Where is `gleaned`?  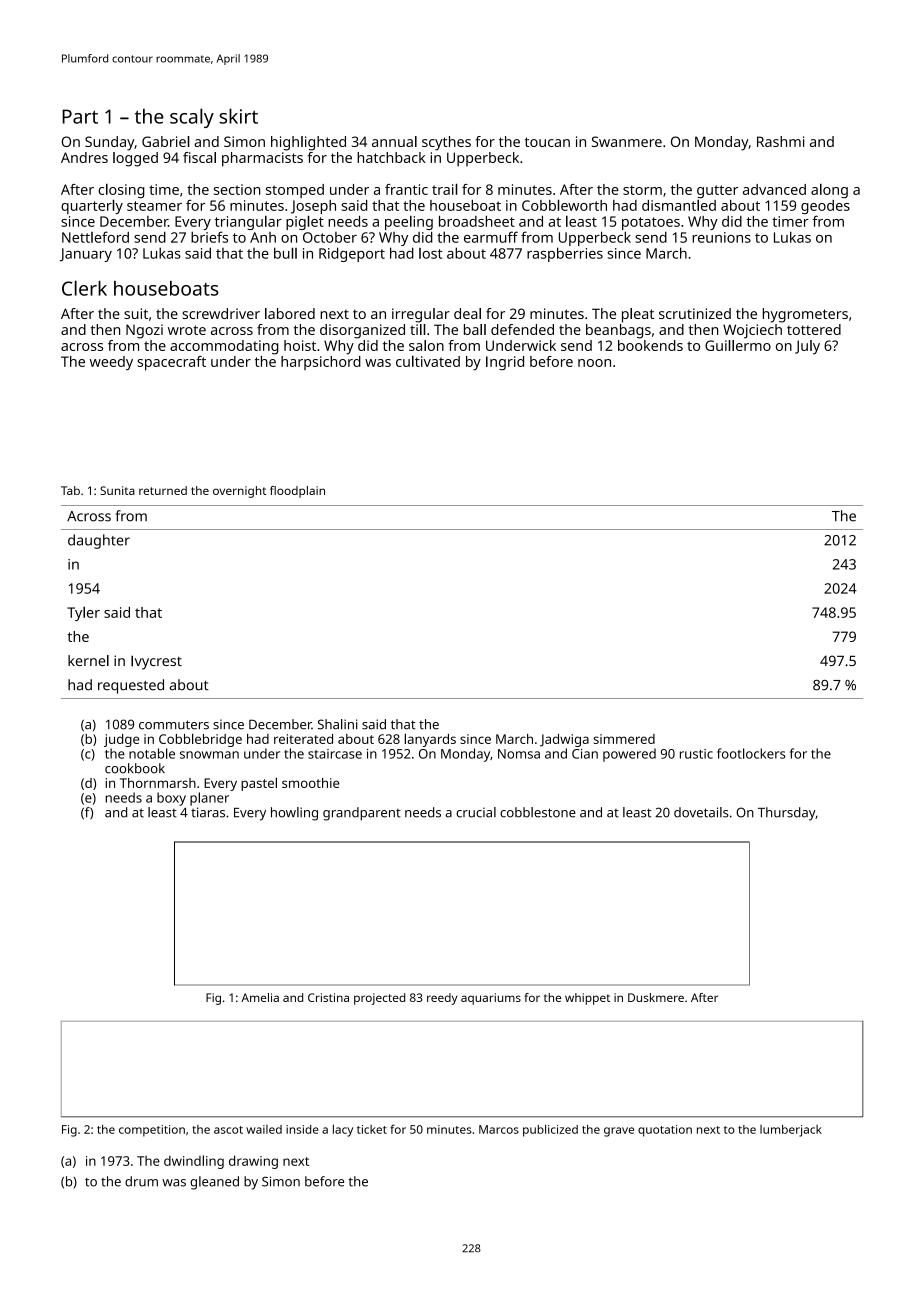 gleaned is located at coordinates (214, 1183).
